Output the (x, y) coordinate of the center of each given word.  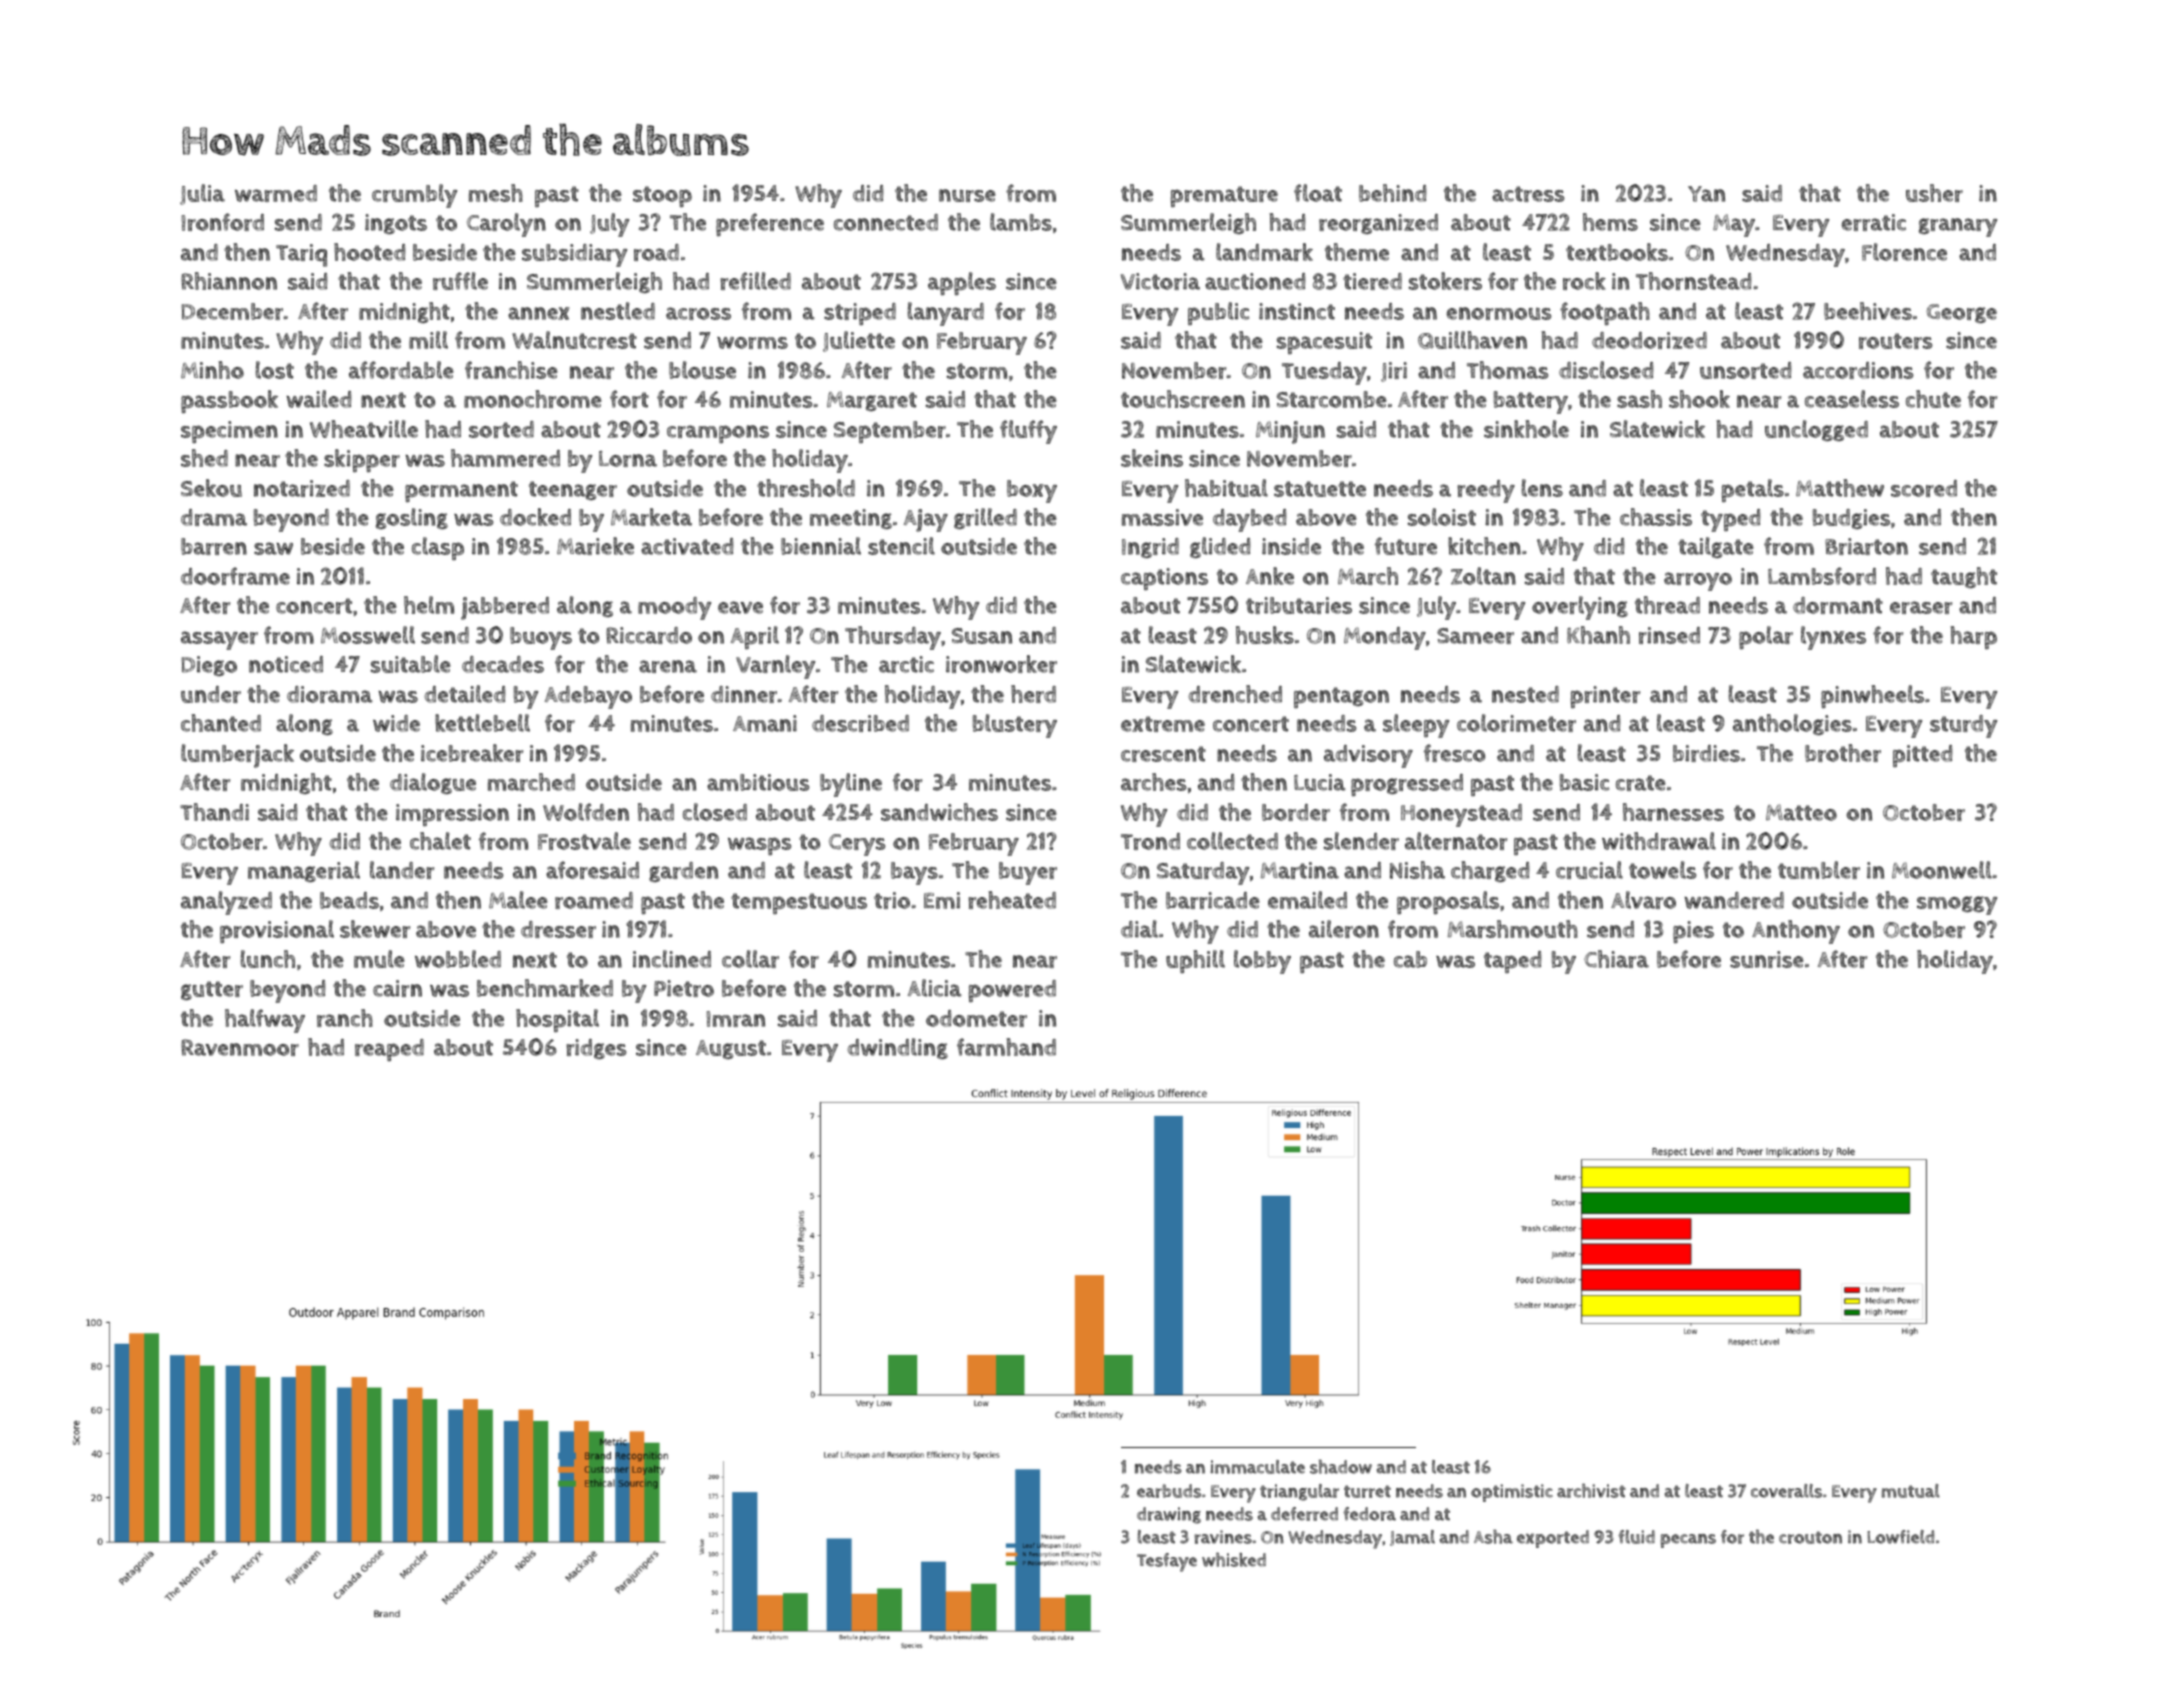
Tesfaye (1167, 1562)
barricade (1213, 900)
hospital (557, 1021)
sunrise (1767, 959)
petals (1753, 491)
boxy (1032, 491)
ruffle (460, 281)
